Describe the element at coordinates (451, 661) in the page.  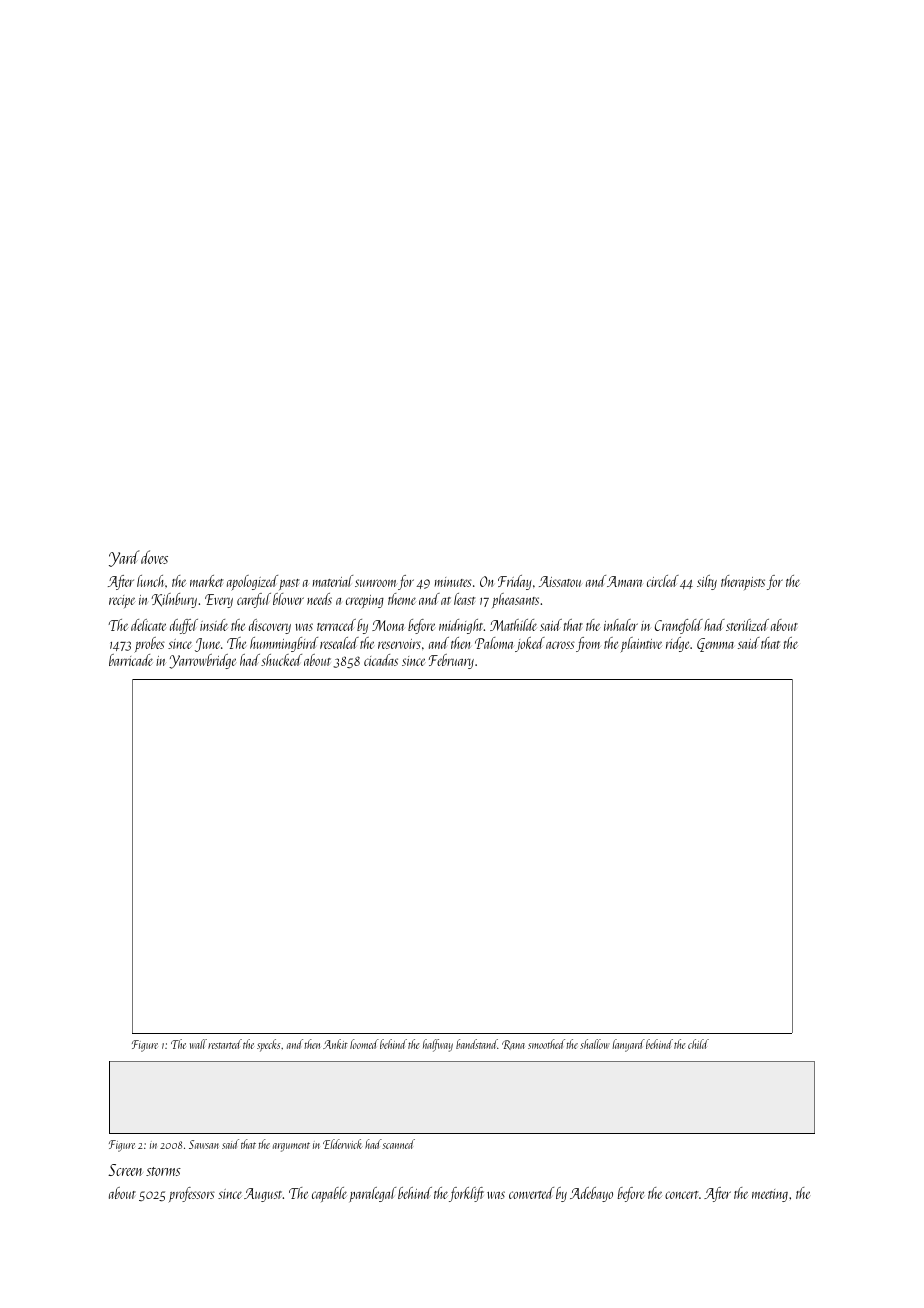
I see `February` at that location.
